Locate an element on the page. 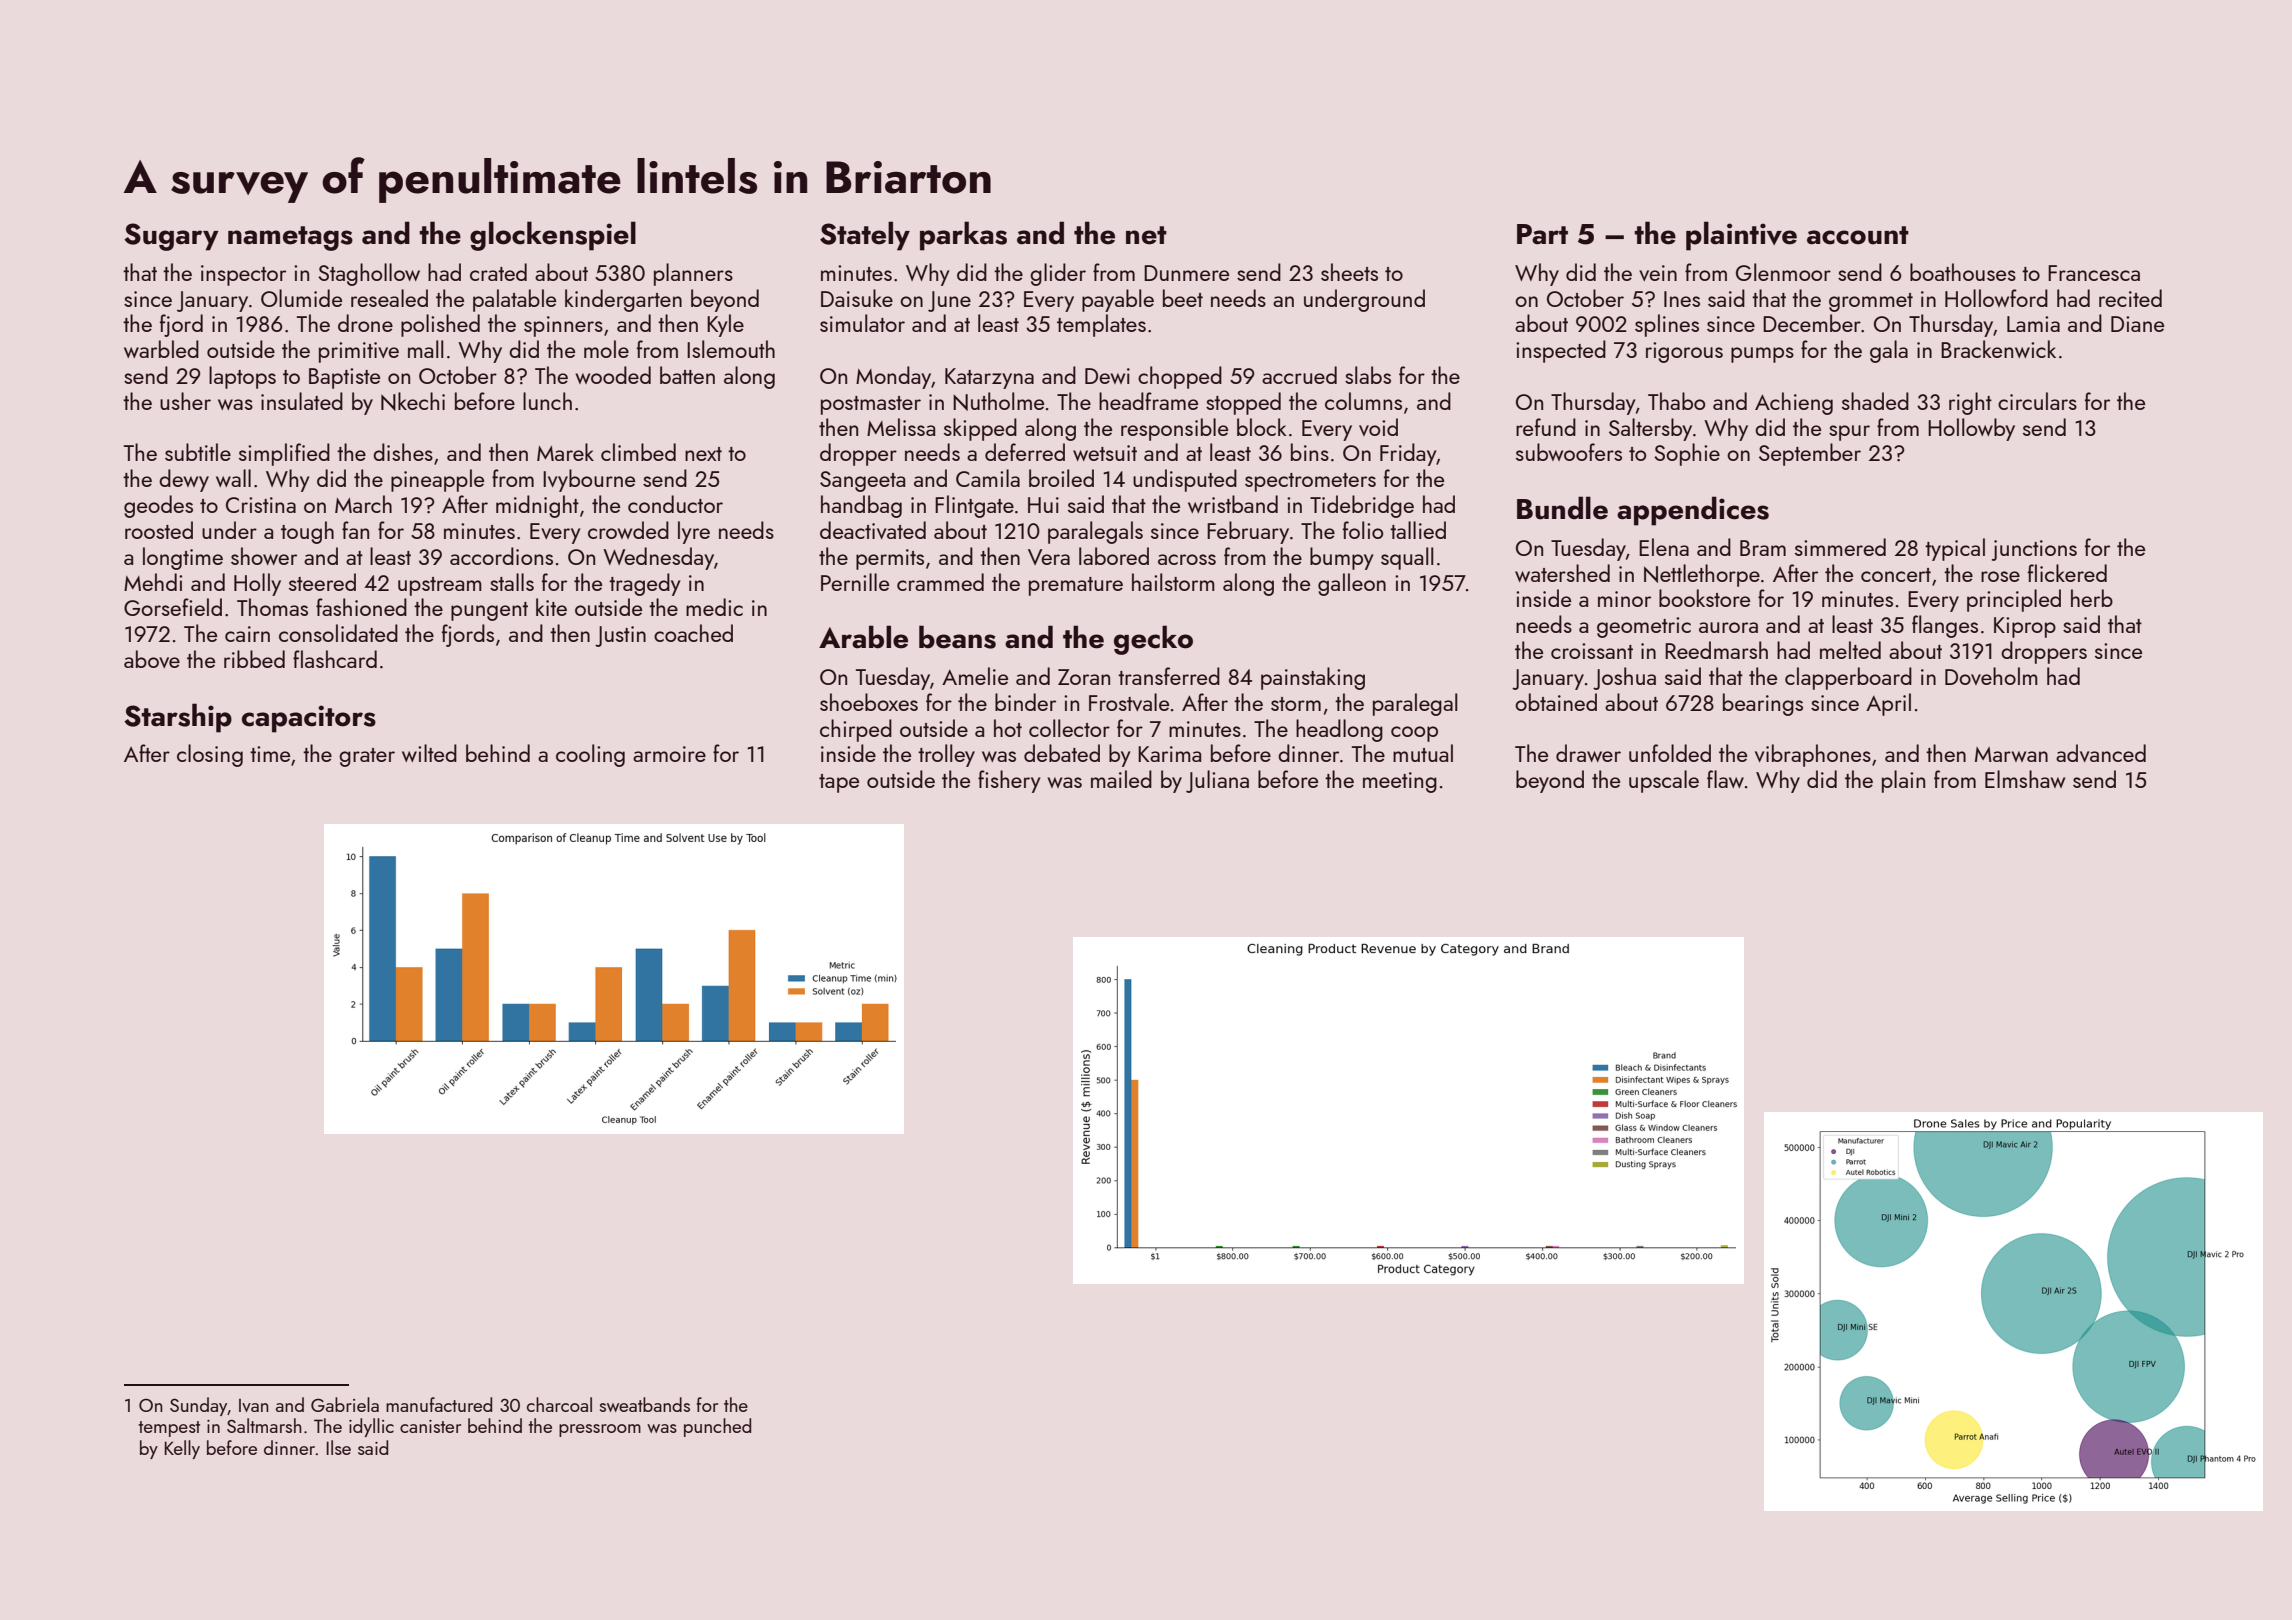 The image size is (2292, 1620). Ilse is located at coordinates (338, 1447).
